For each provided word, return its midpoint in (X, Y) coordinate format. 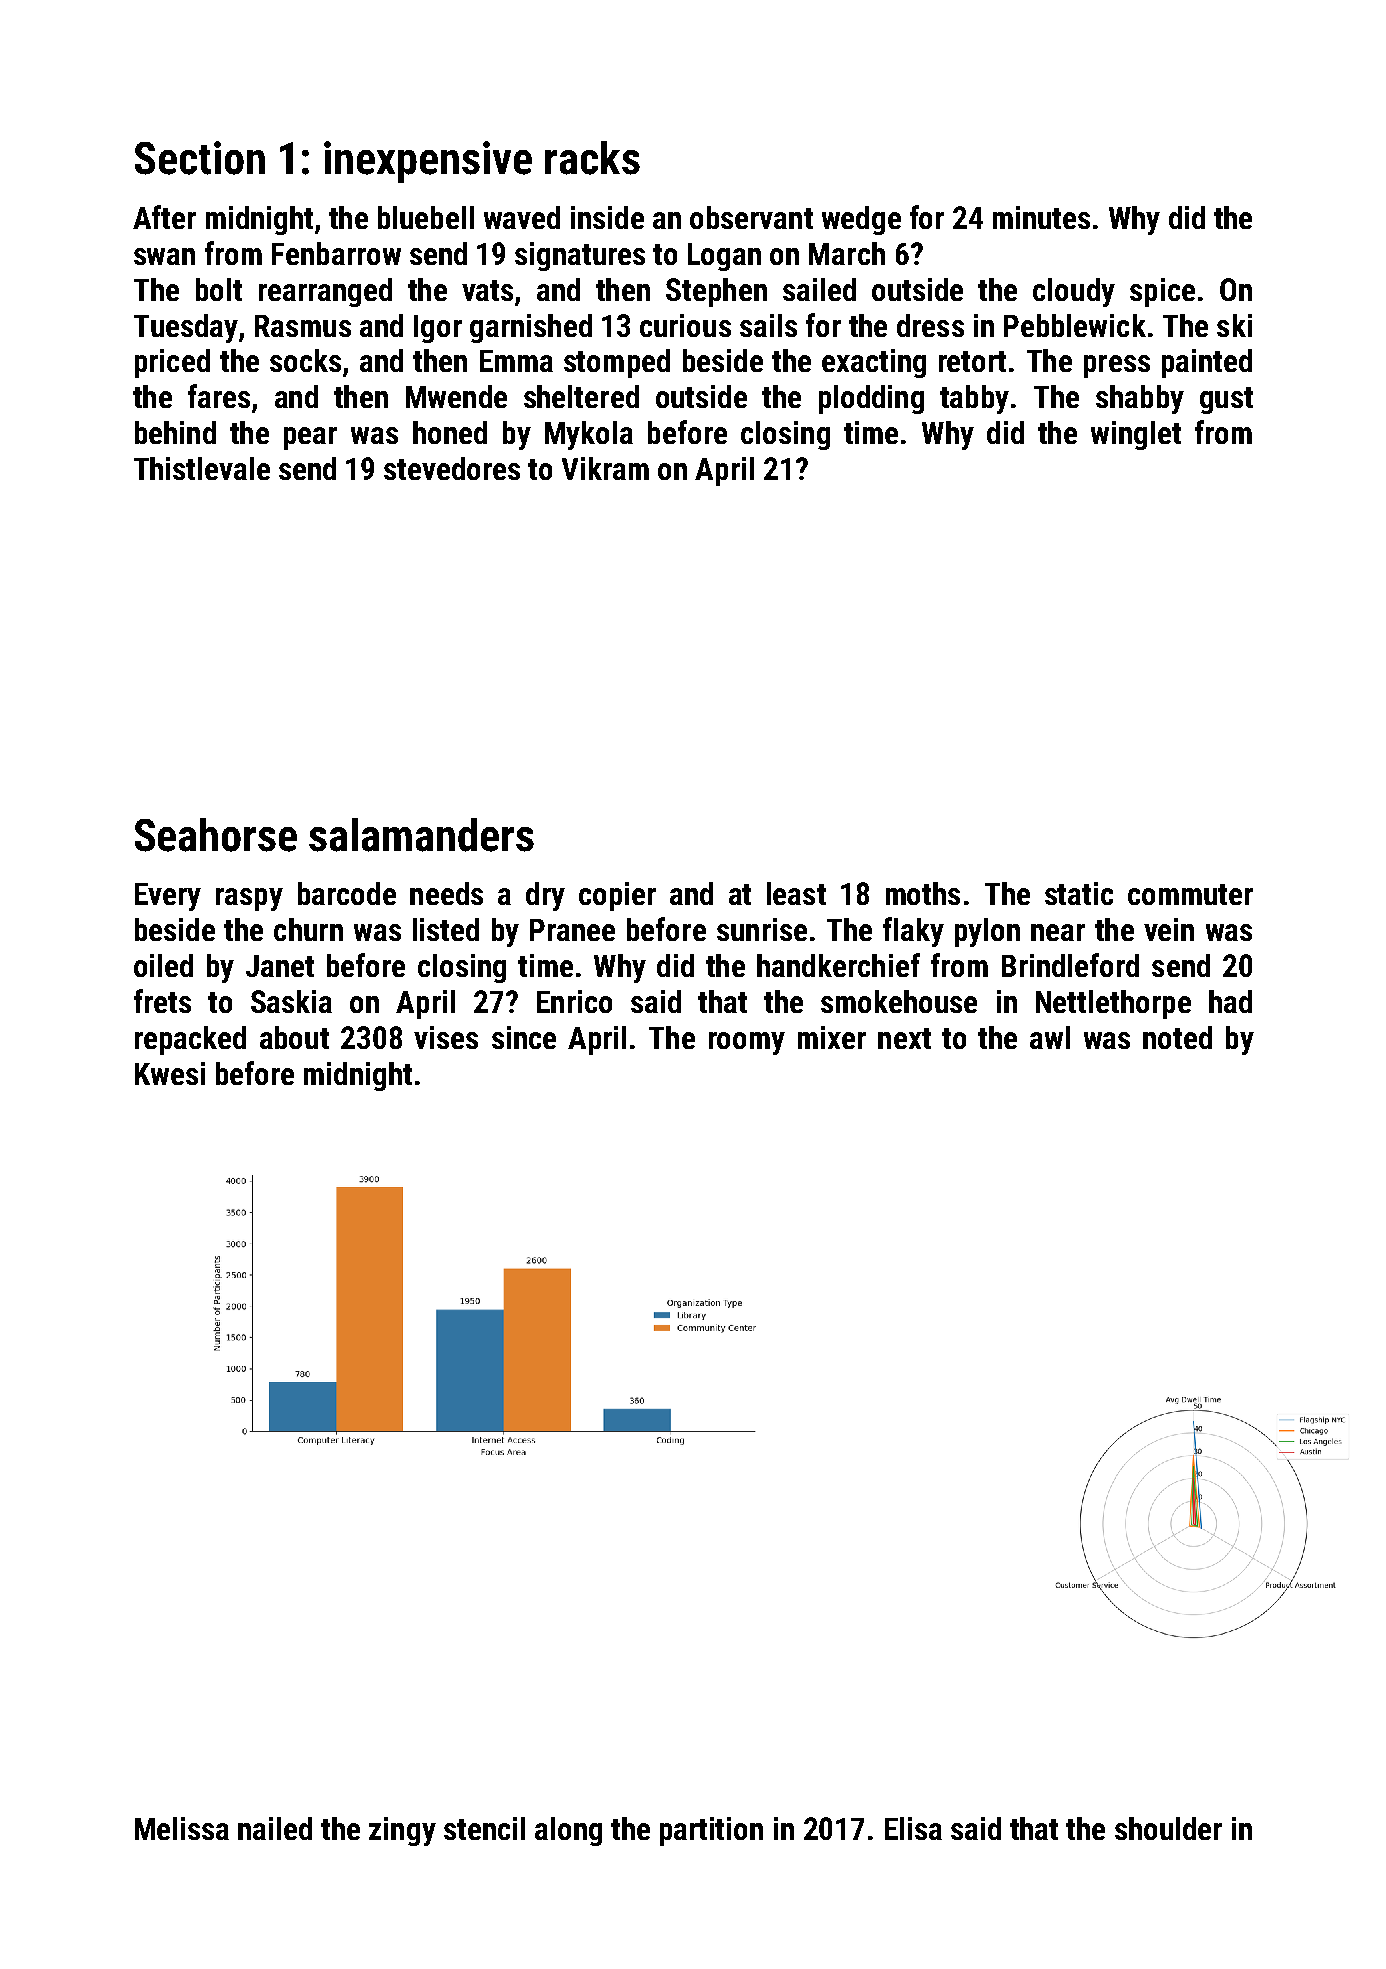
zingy (402, 1831)
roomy (747, 1043)
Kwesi (170, 1073)
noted (1177, 1037)
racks (592, 158)
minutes (1041, 217)
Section (200, 158)
